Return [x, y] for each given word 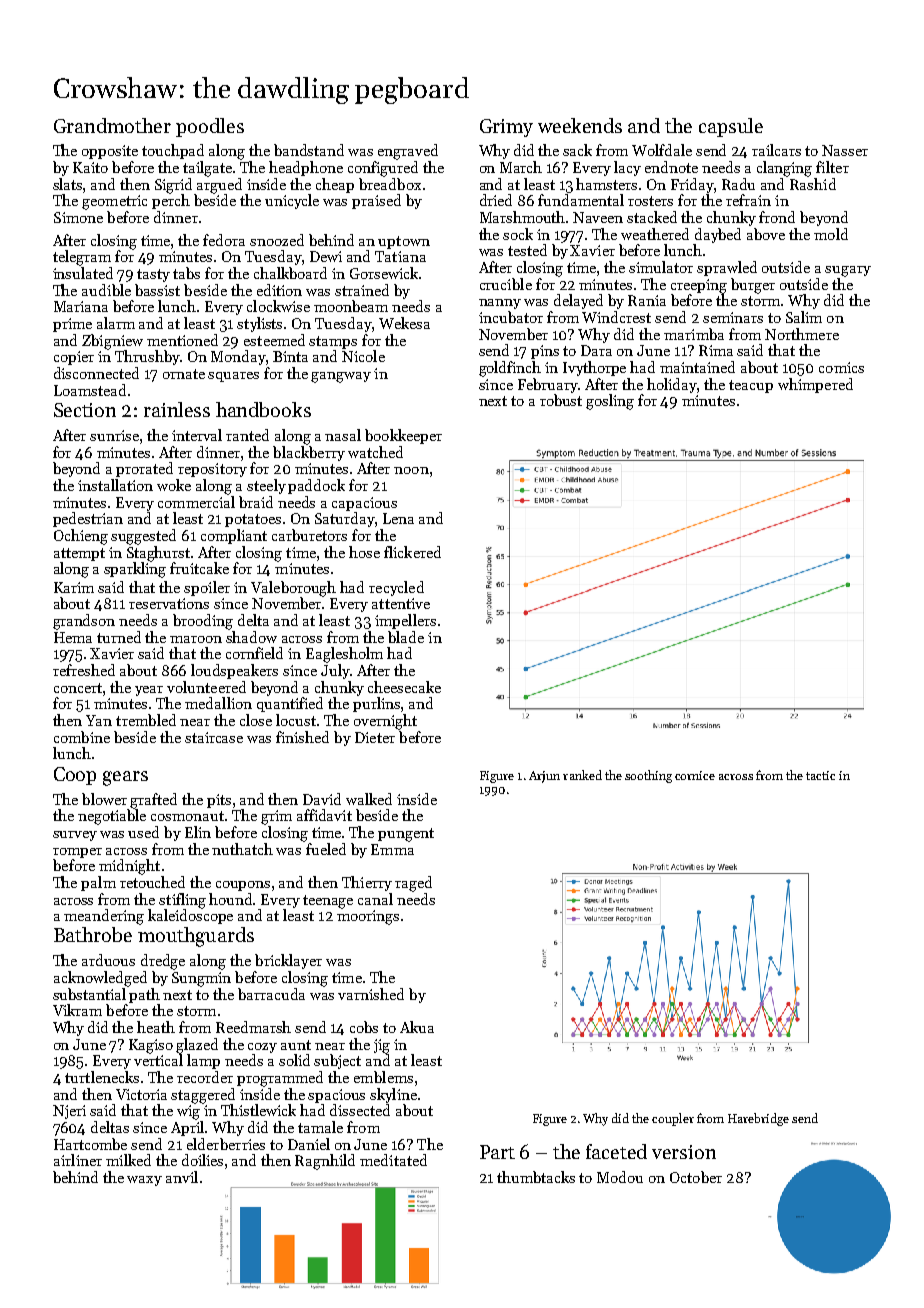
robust [561, 400]
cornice [695, 775]
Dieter [375, 737]
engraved [408, 152]
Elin [198, 832]
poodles [210, 127]
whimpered [815, 385]
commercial [196, 502]
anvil [182, 1177]
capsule [731, 127]
